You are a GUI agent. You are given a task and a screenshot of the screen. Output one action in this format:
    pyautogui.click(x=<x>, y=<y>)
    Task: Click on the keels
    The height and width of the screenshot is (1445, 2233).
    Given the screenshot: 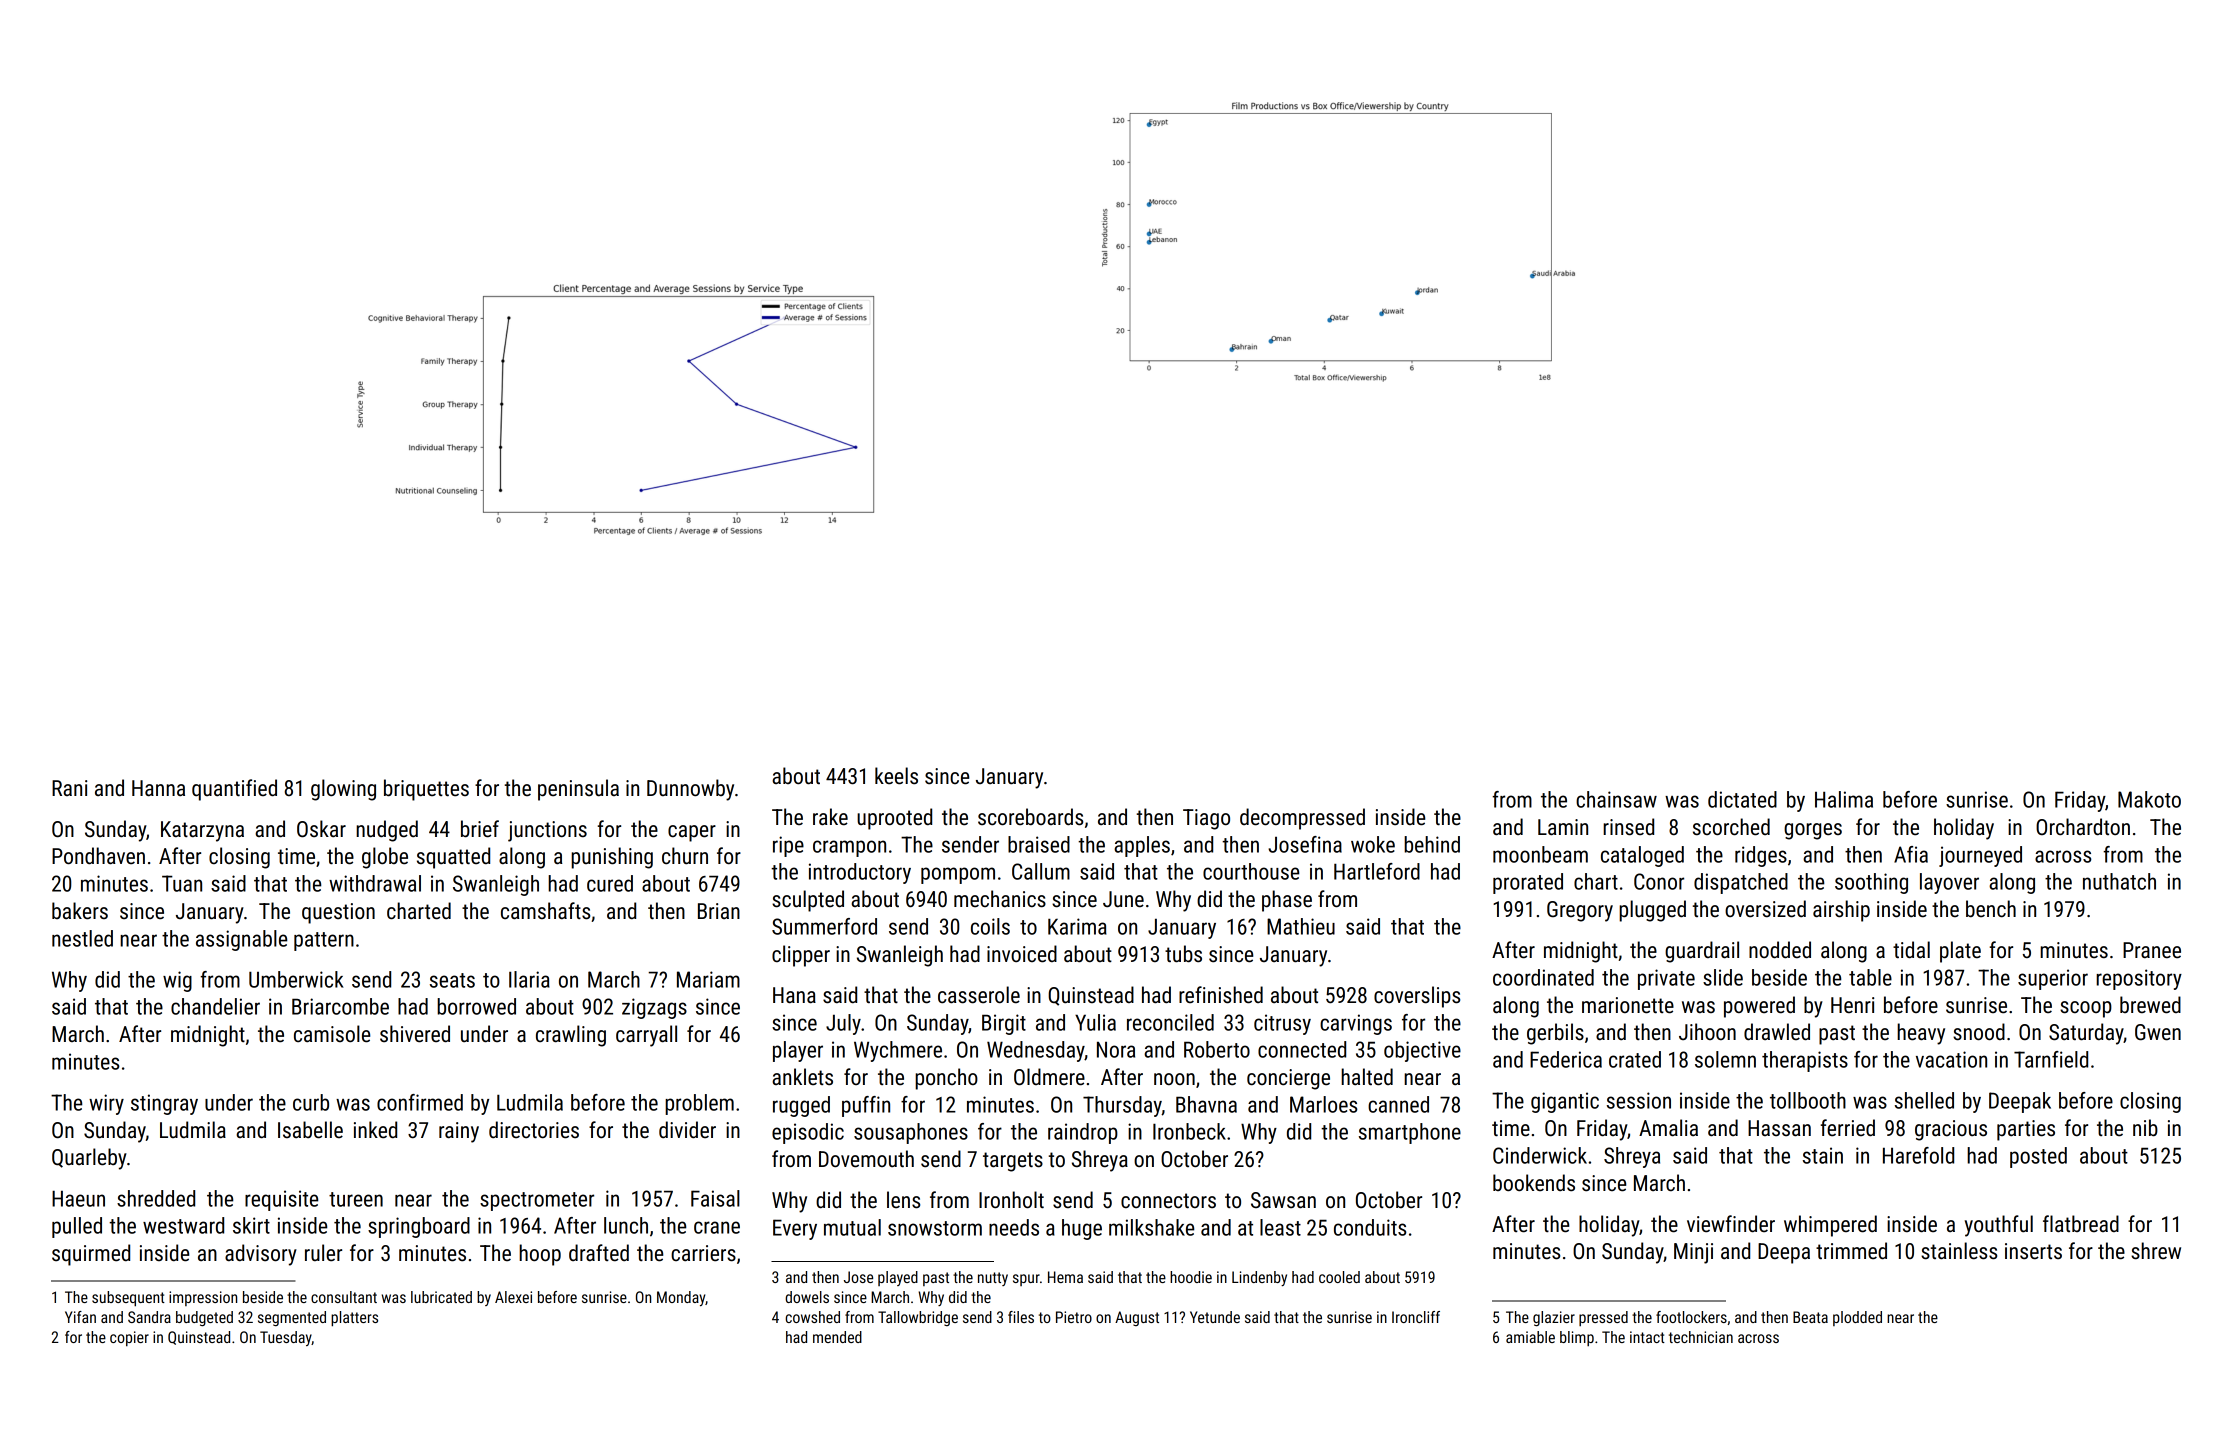 What is the action you would take?
    pyautogui.click(x=896, y=776)
